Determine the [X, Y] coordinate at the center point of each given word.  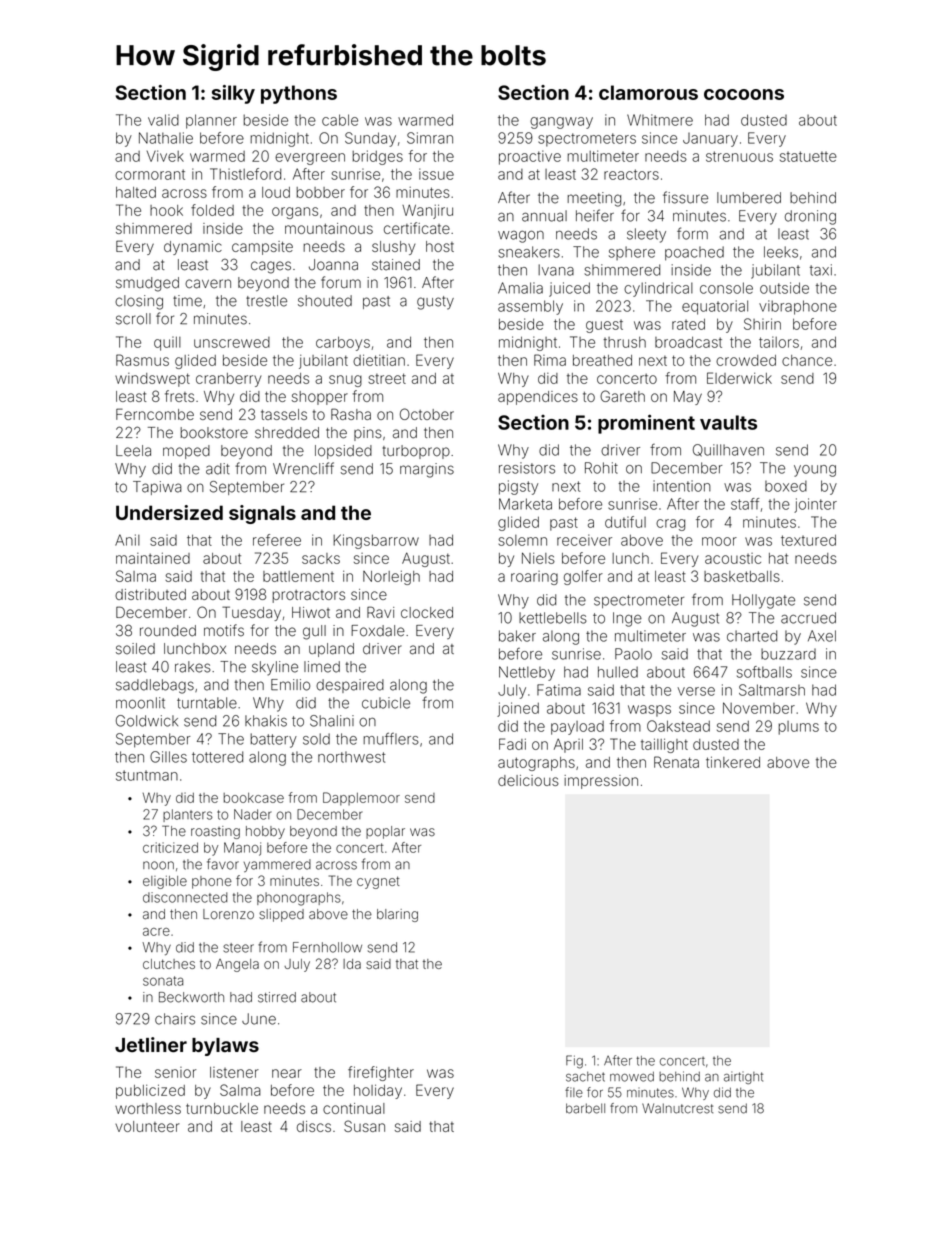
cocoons [744, 94]
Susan [364, 1126]
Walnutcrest [677, 1108]
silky [233, 94]
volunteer [147, 1126]
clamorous [648, 92]
